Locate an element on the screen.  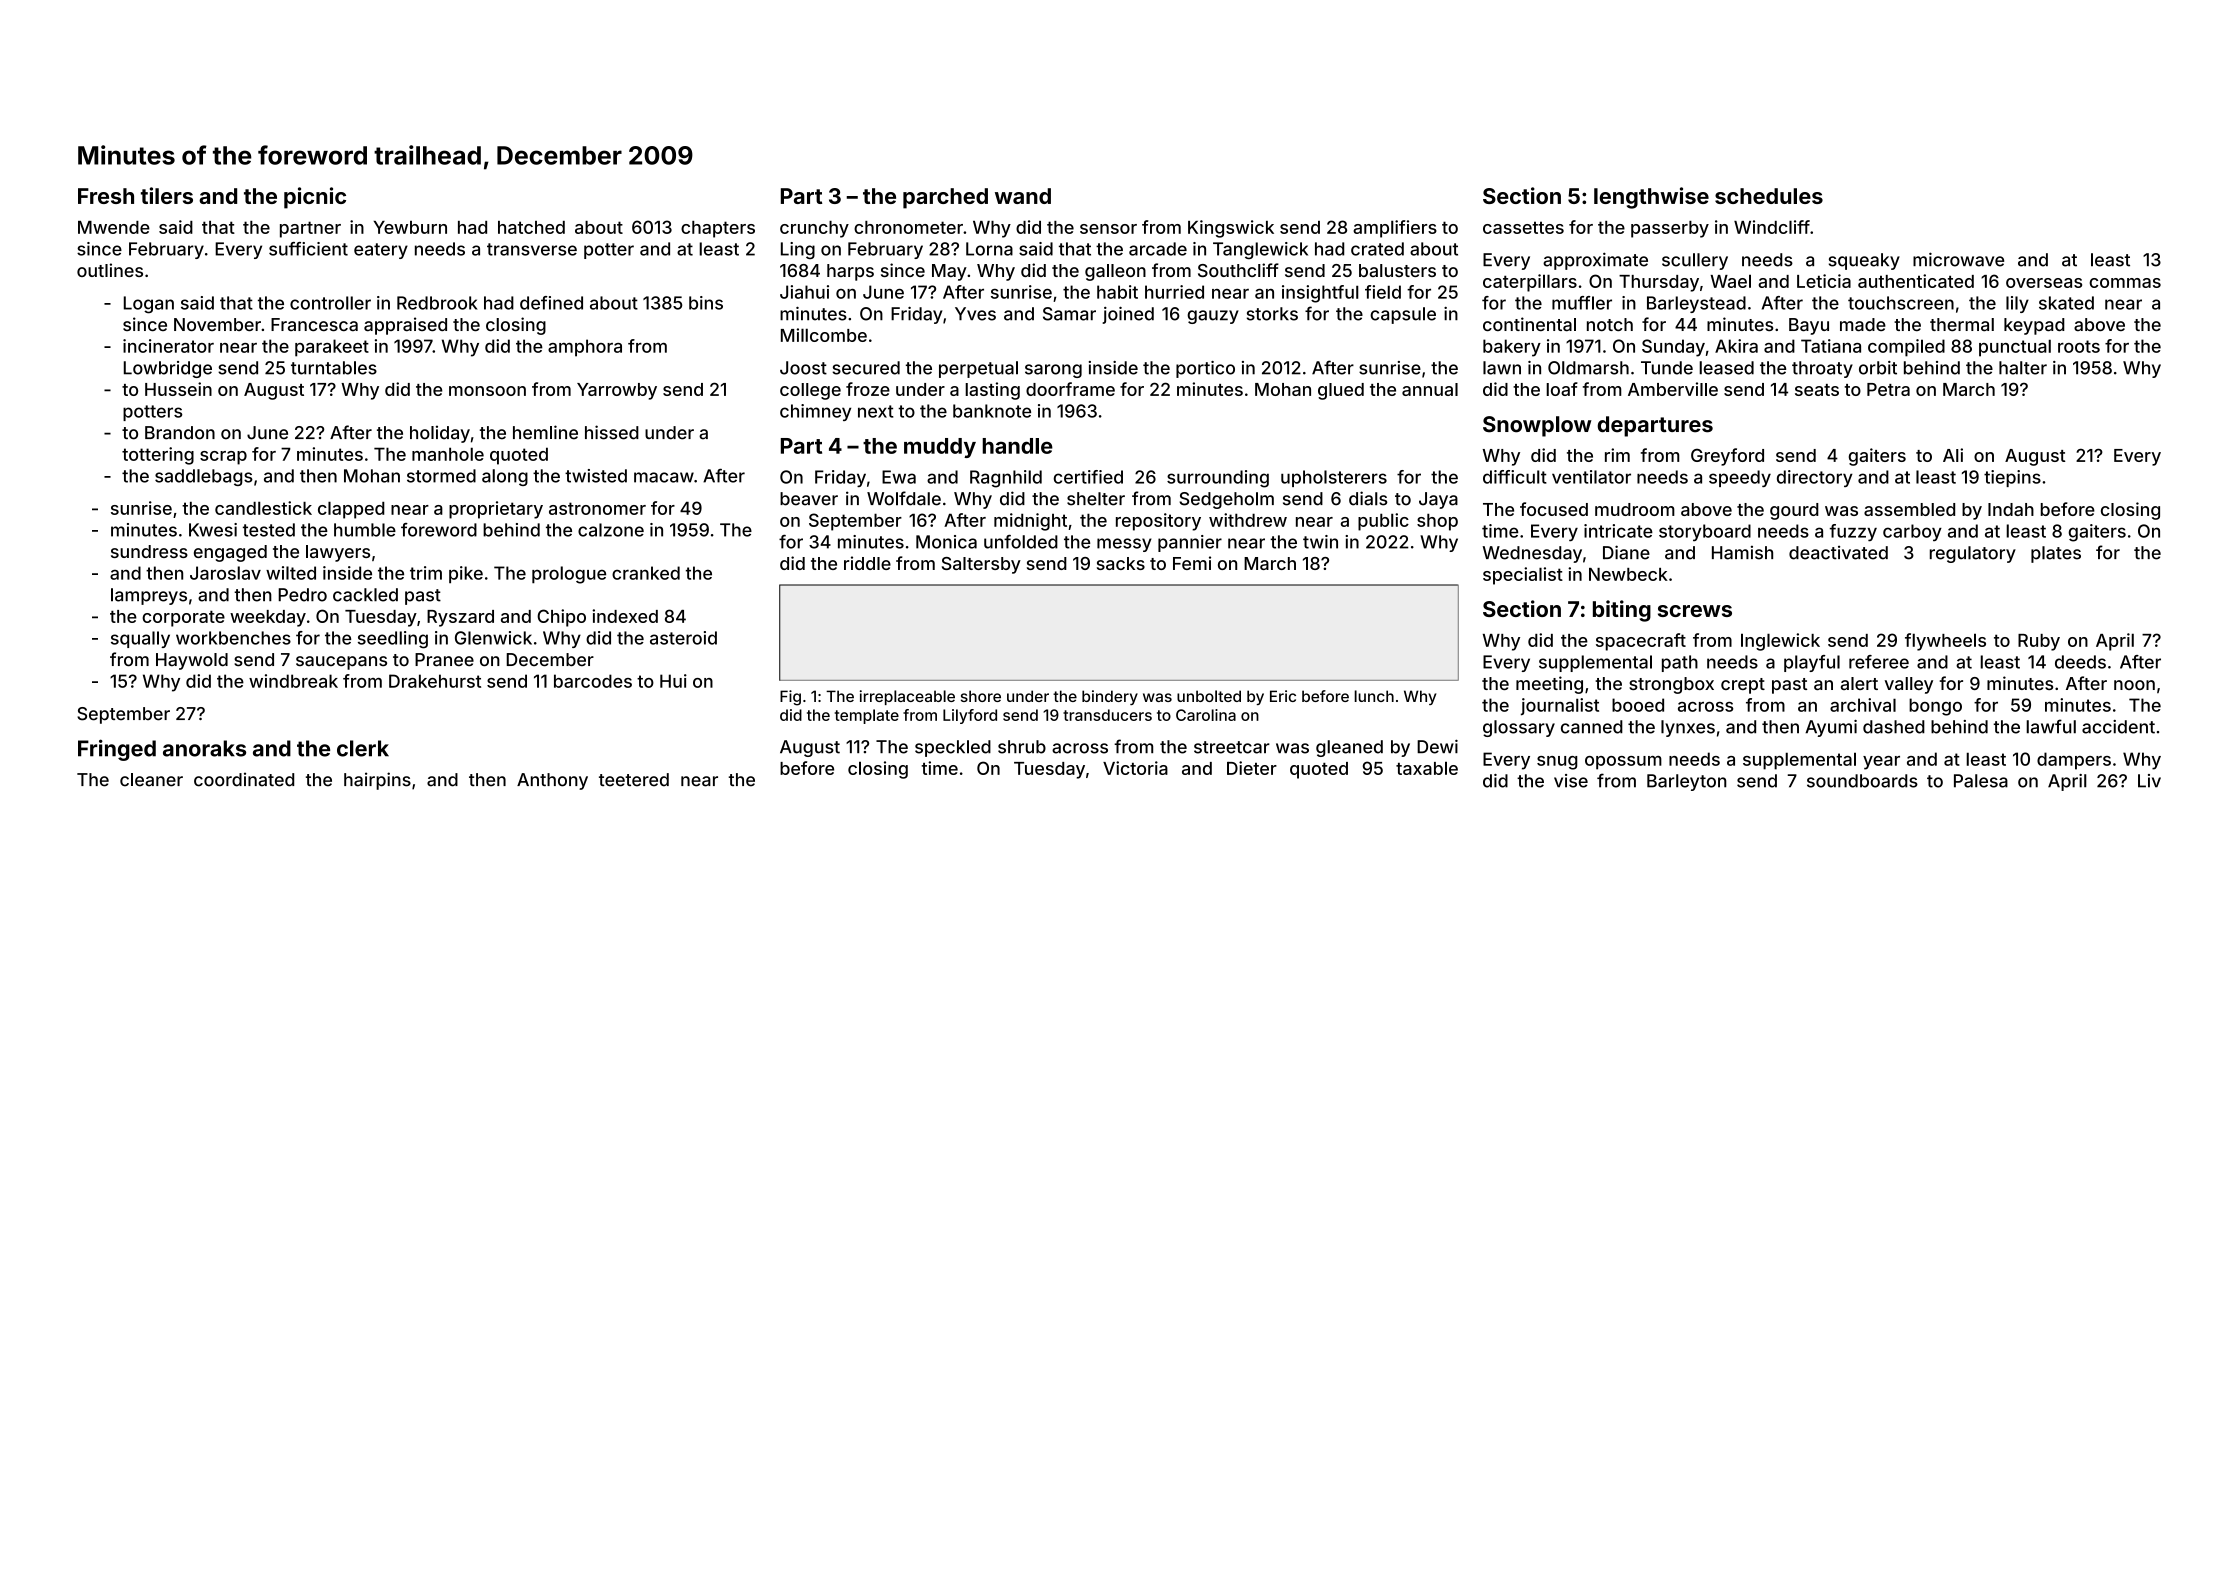
transverse is located at coordinates (532, 249).
